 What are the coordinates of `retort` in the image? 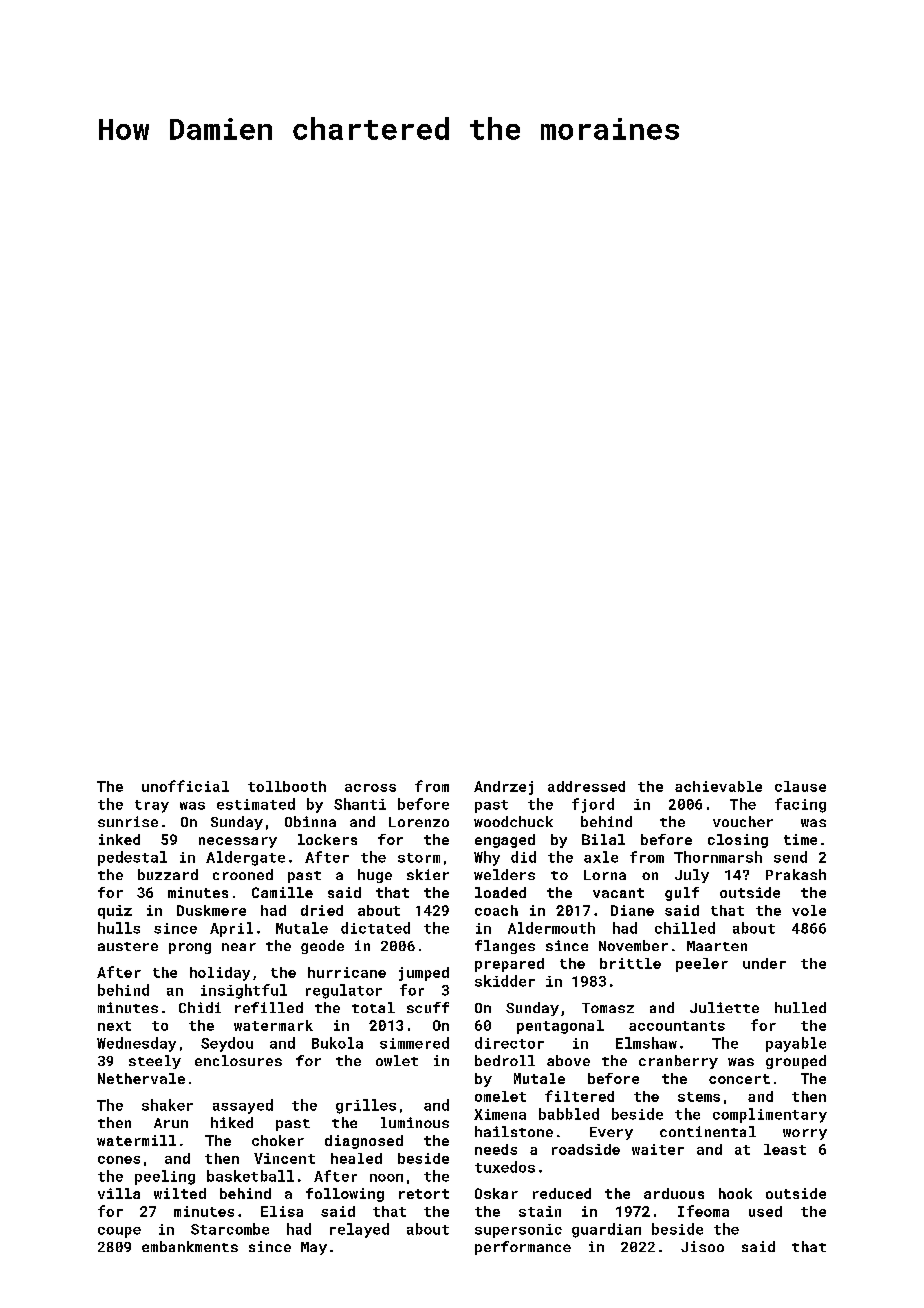 It's located at (424, 1194).
